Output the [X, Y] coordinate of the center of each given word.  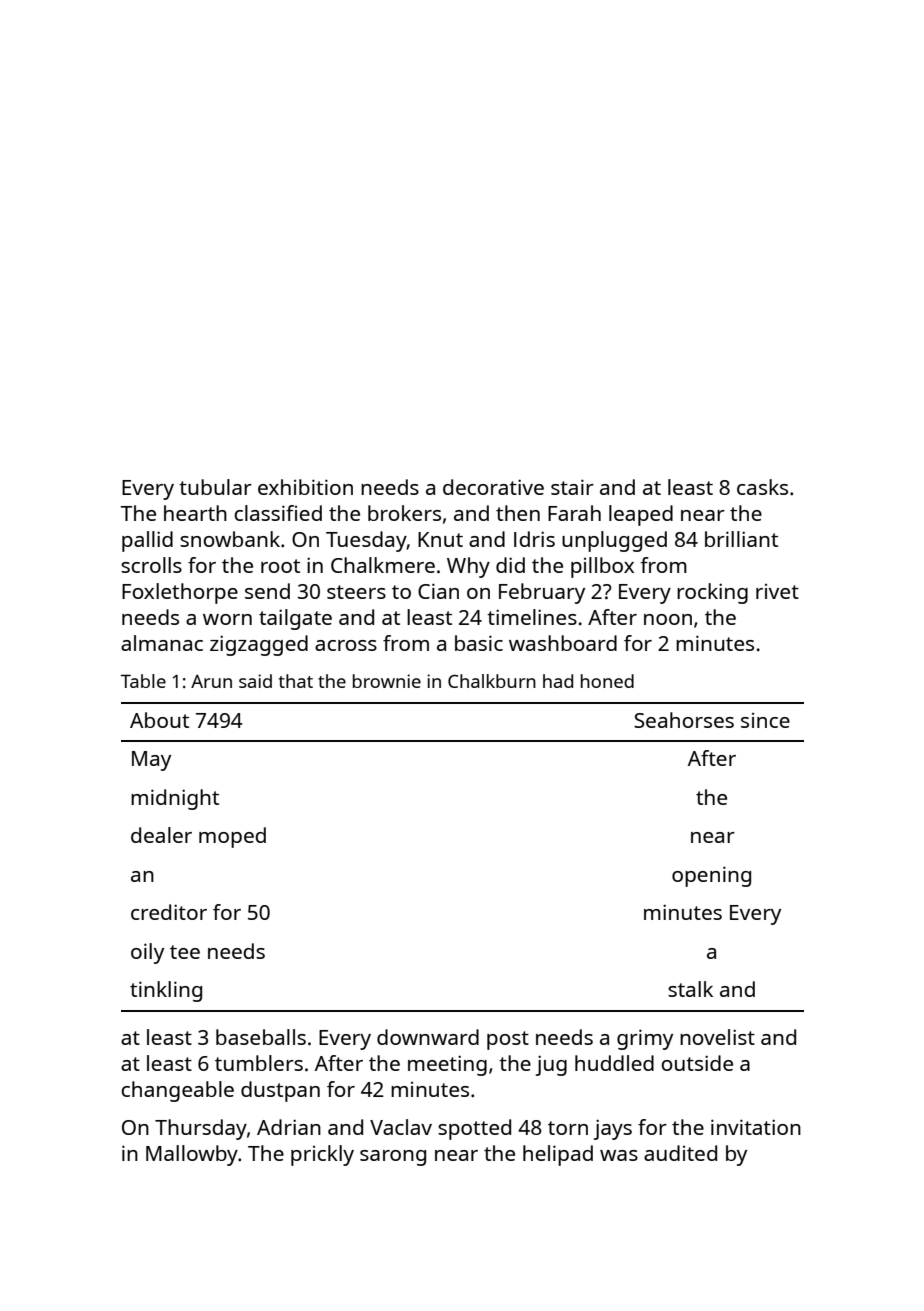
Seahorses [684, 720]
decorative [493, 487]
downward [428, 1037]
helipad [558, 1155]
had [558, 681]
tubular [215, 487]
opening [711, 876]
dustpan [280, 1091]
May [151, 761]
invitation [756, 1127]
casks [762, 487]
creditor [169, 912]
